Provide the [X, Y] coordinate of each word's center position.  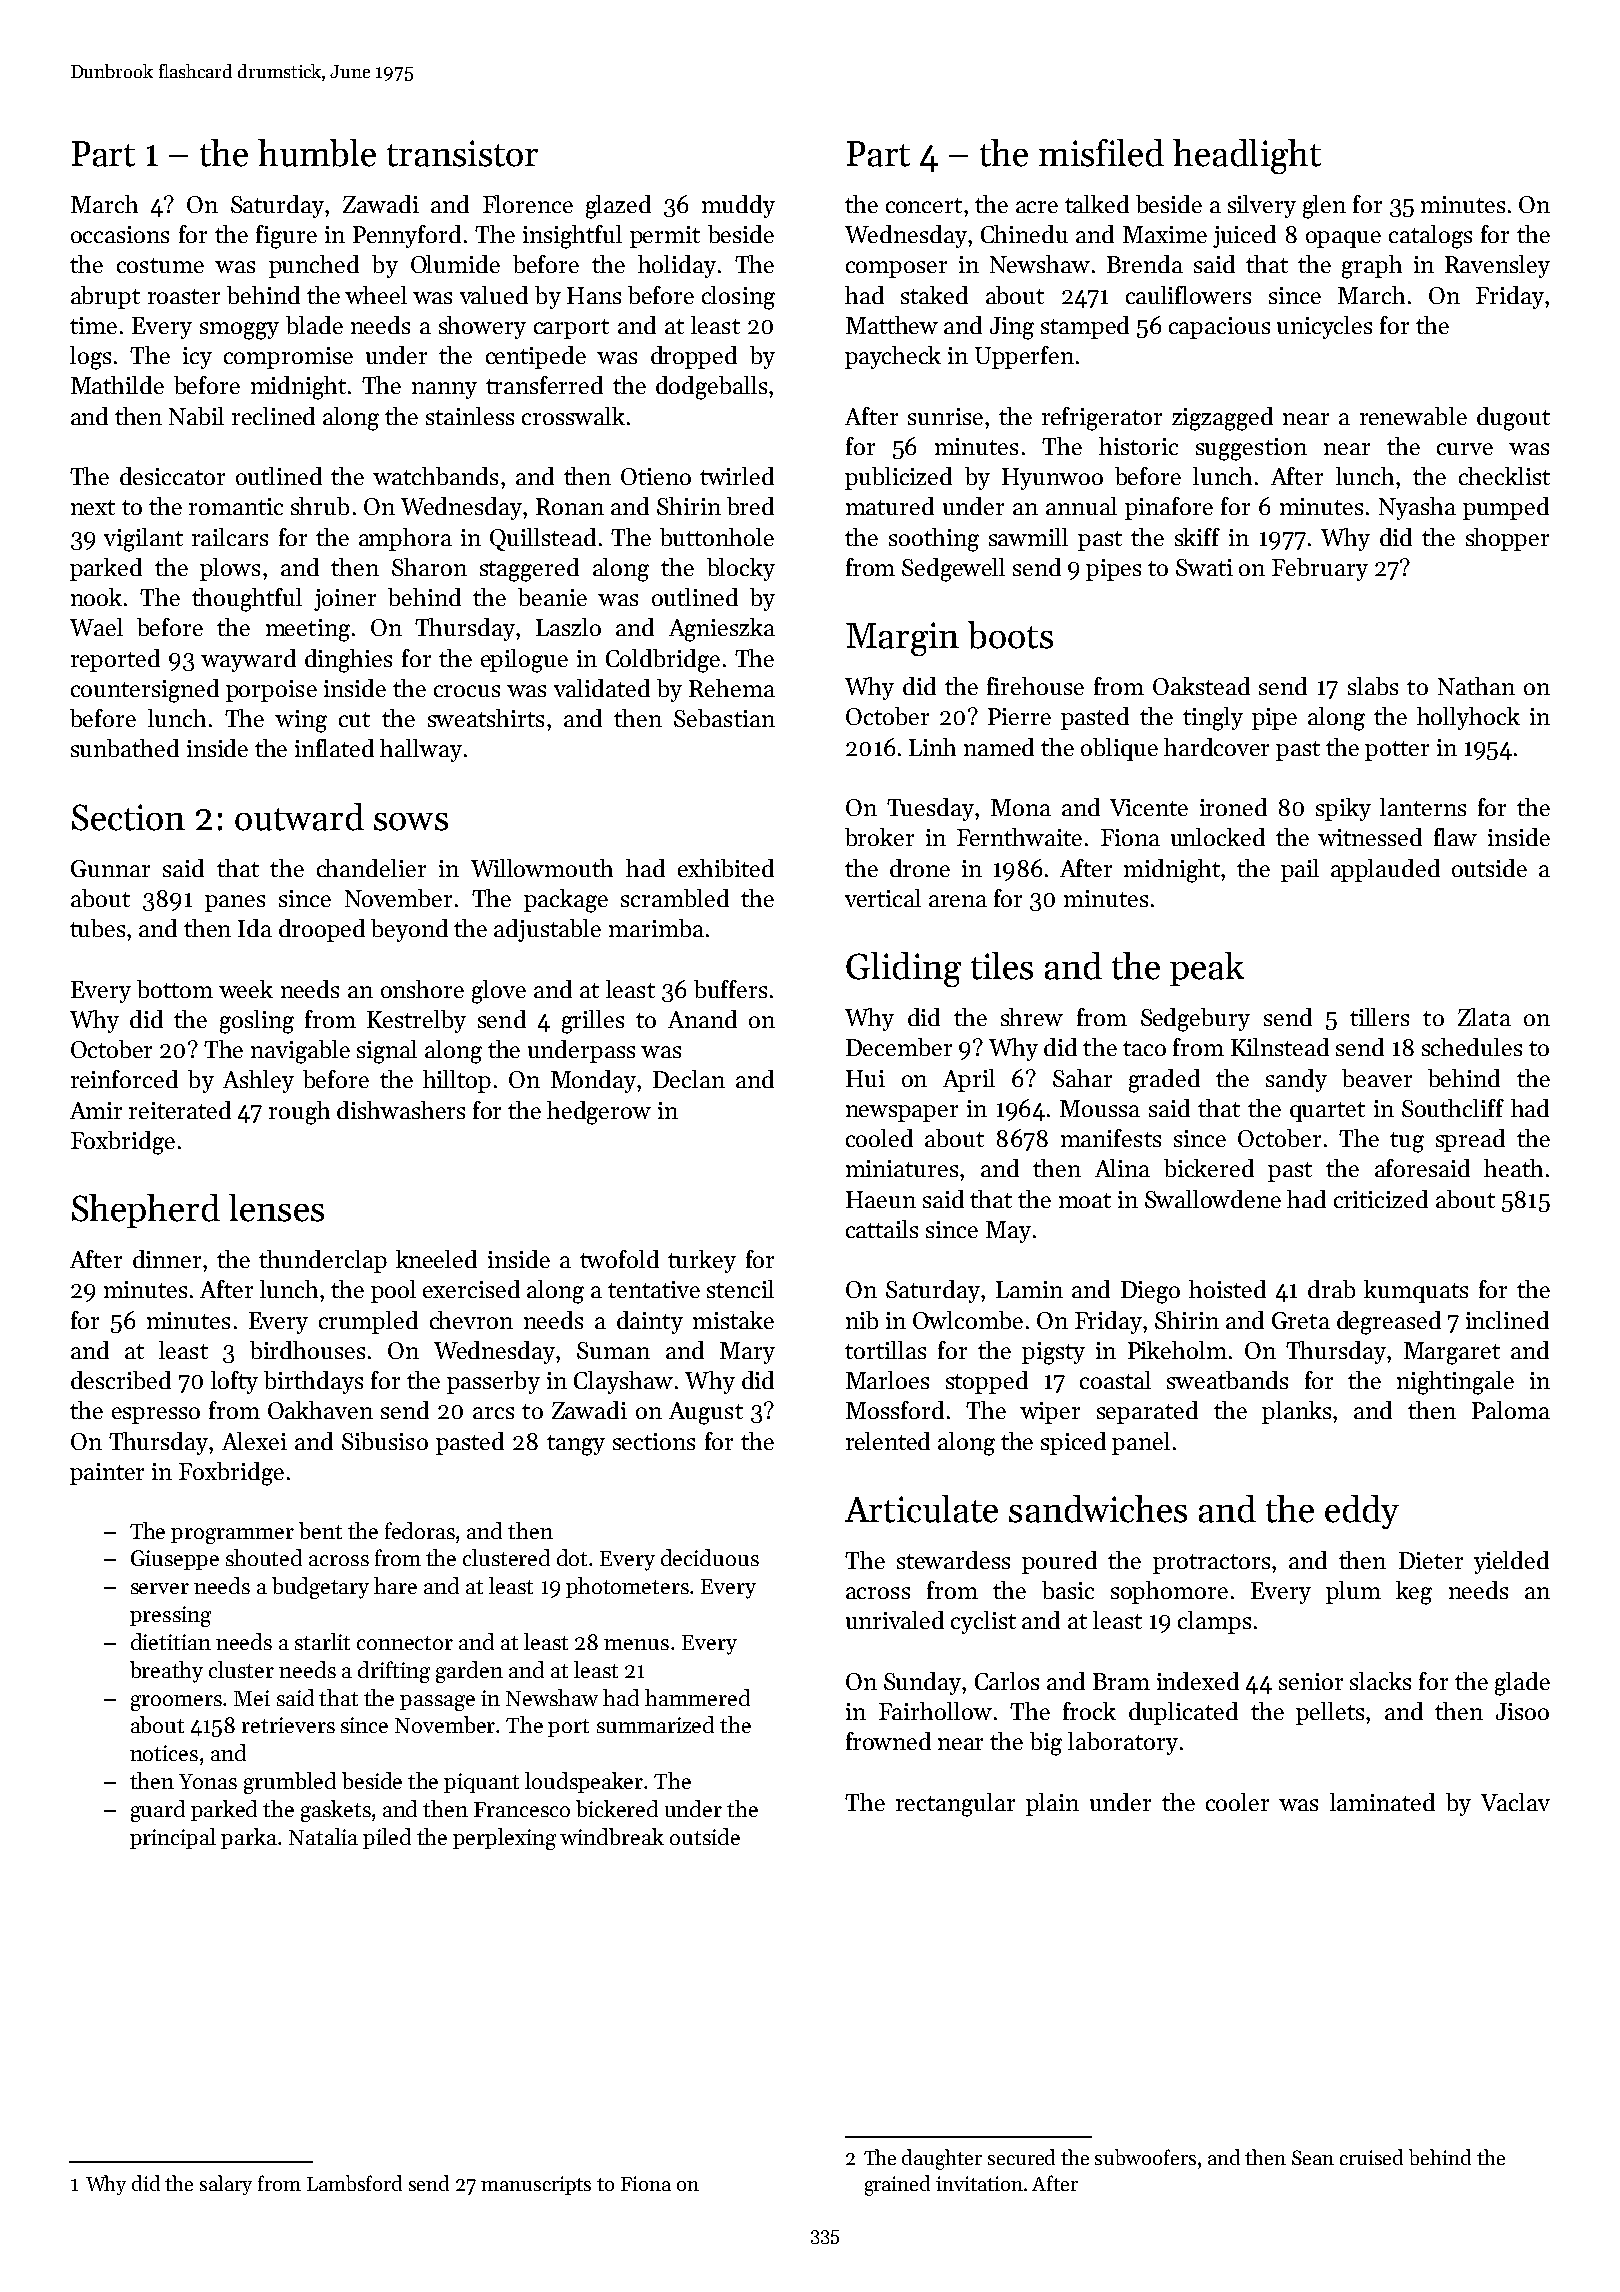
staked [934, 295]
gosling [257, 1022]
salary [226, 2185]
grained [897, 2185]
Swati [1204, 567]
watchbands [435, 476]
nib [862, 1320]
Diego [1150, 1292]
